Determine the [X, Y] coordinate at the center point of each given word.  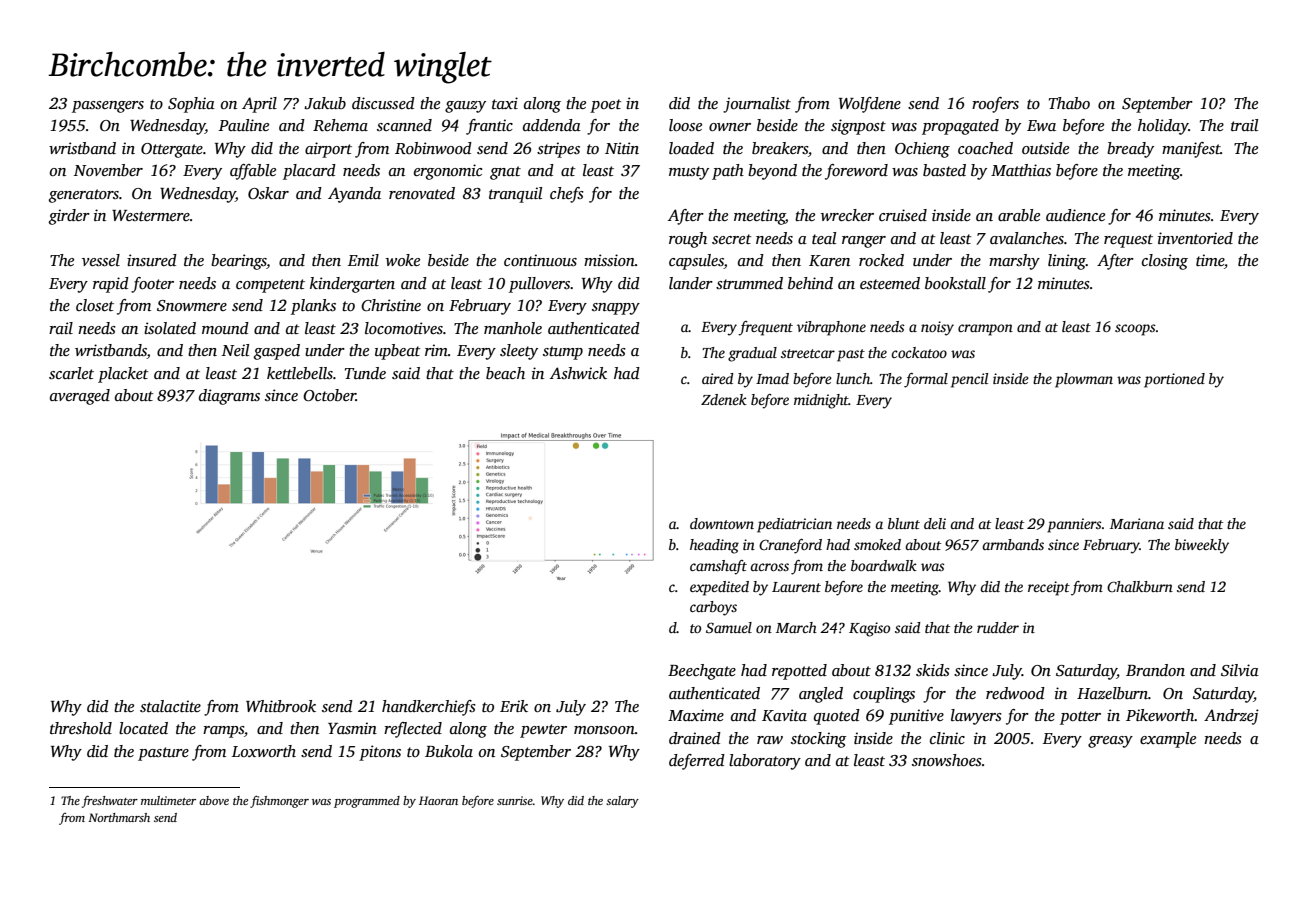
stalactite [170, 706]
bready [1130, 150]
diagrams [229, 397]
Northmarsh [119, 817]
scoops [1135, 330]
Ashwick [578, 373]
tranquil [515, 195]
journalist [757, 105]
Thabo [1069, 103]
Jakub [325, 103]
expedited [719, 588]
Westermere [151, 215]
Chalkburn [1140, 586]
